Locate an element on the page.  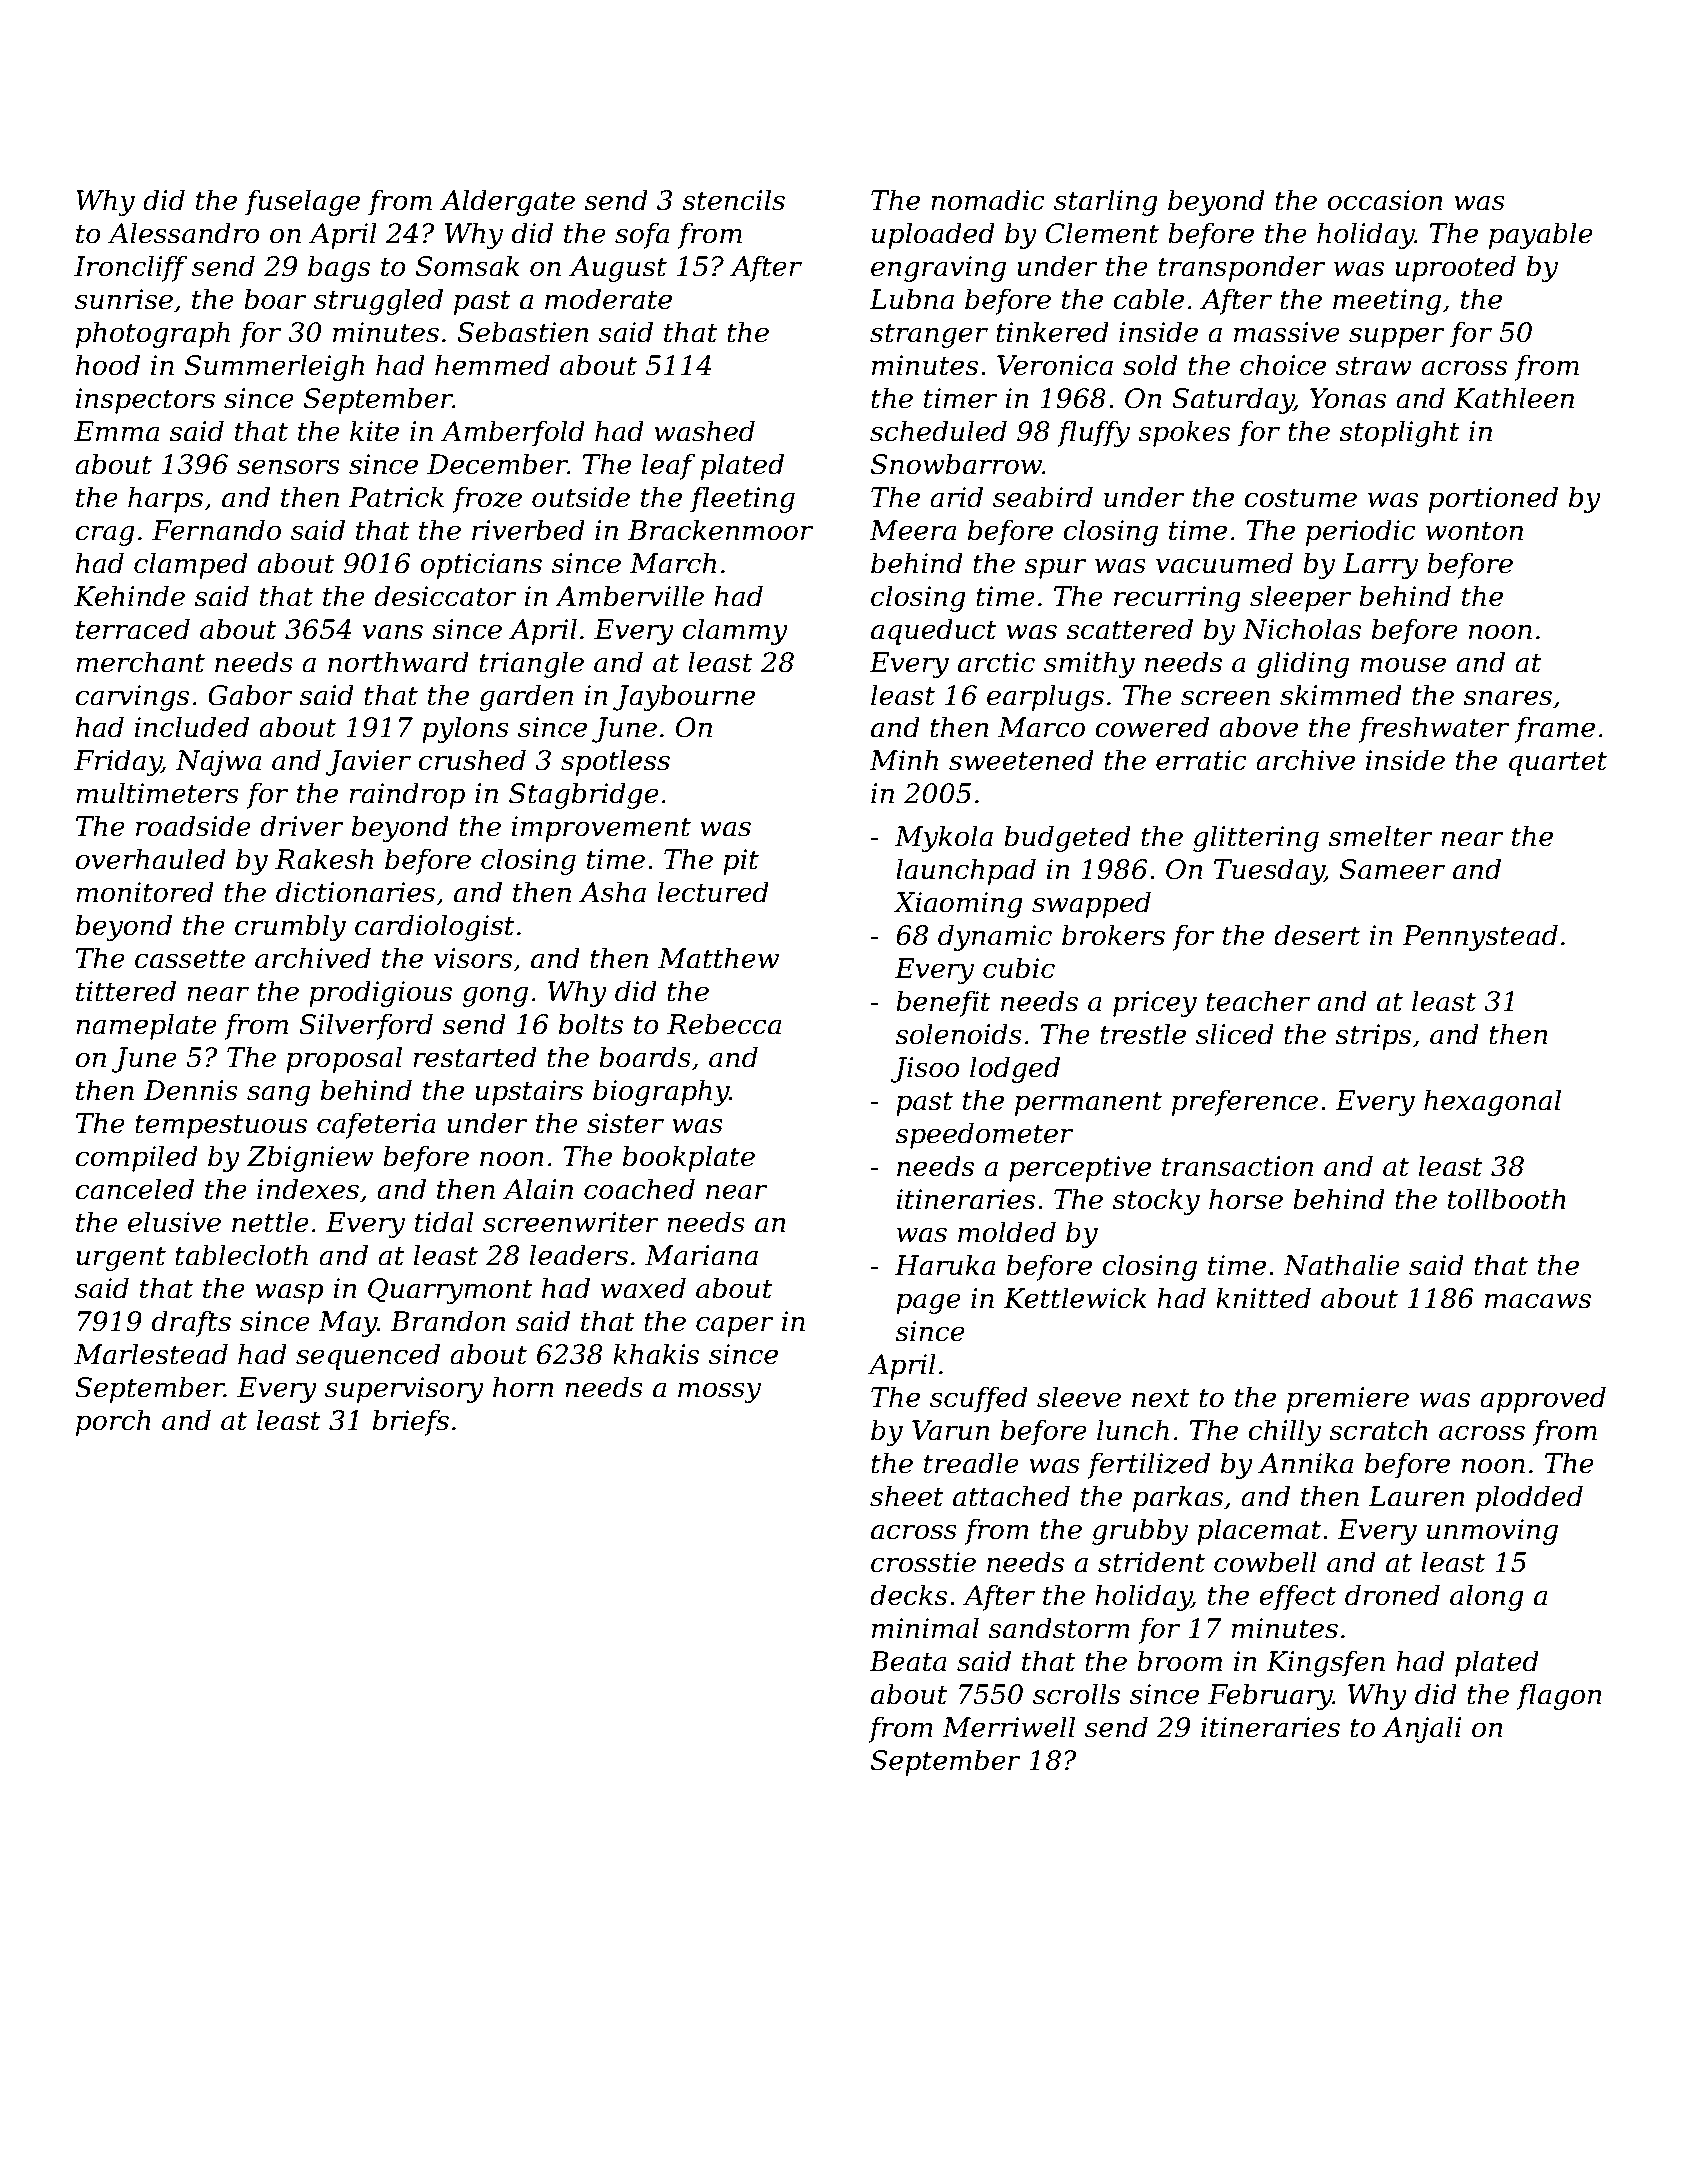
porch is located at coordinates (113, 1422).
